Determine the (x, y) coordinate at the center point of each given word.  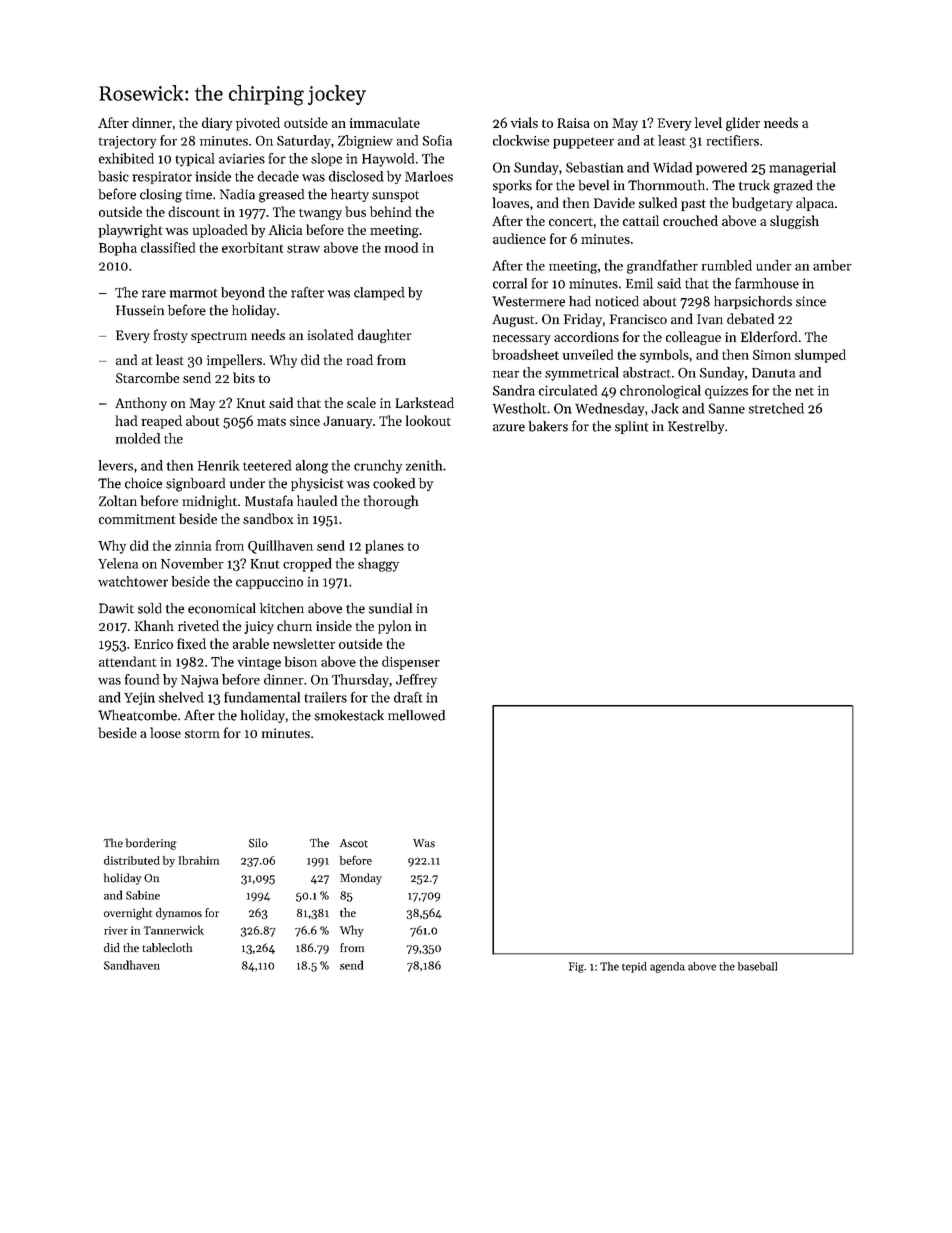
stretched (776, 408)
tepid (634, 967)
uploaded (220, 231)
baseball (757, 966)
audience (519, 238)
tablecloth (167, 947)
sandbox (268, 518)
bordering (151, 844)
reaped (161, 422)
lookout (428, 420)
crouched (690, 220)
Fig (576, 967)
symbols (664, 356)
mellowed (416, 715)
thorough (391, 502)
